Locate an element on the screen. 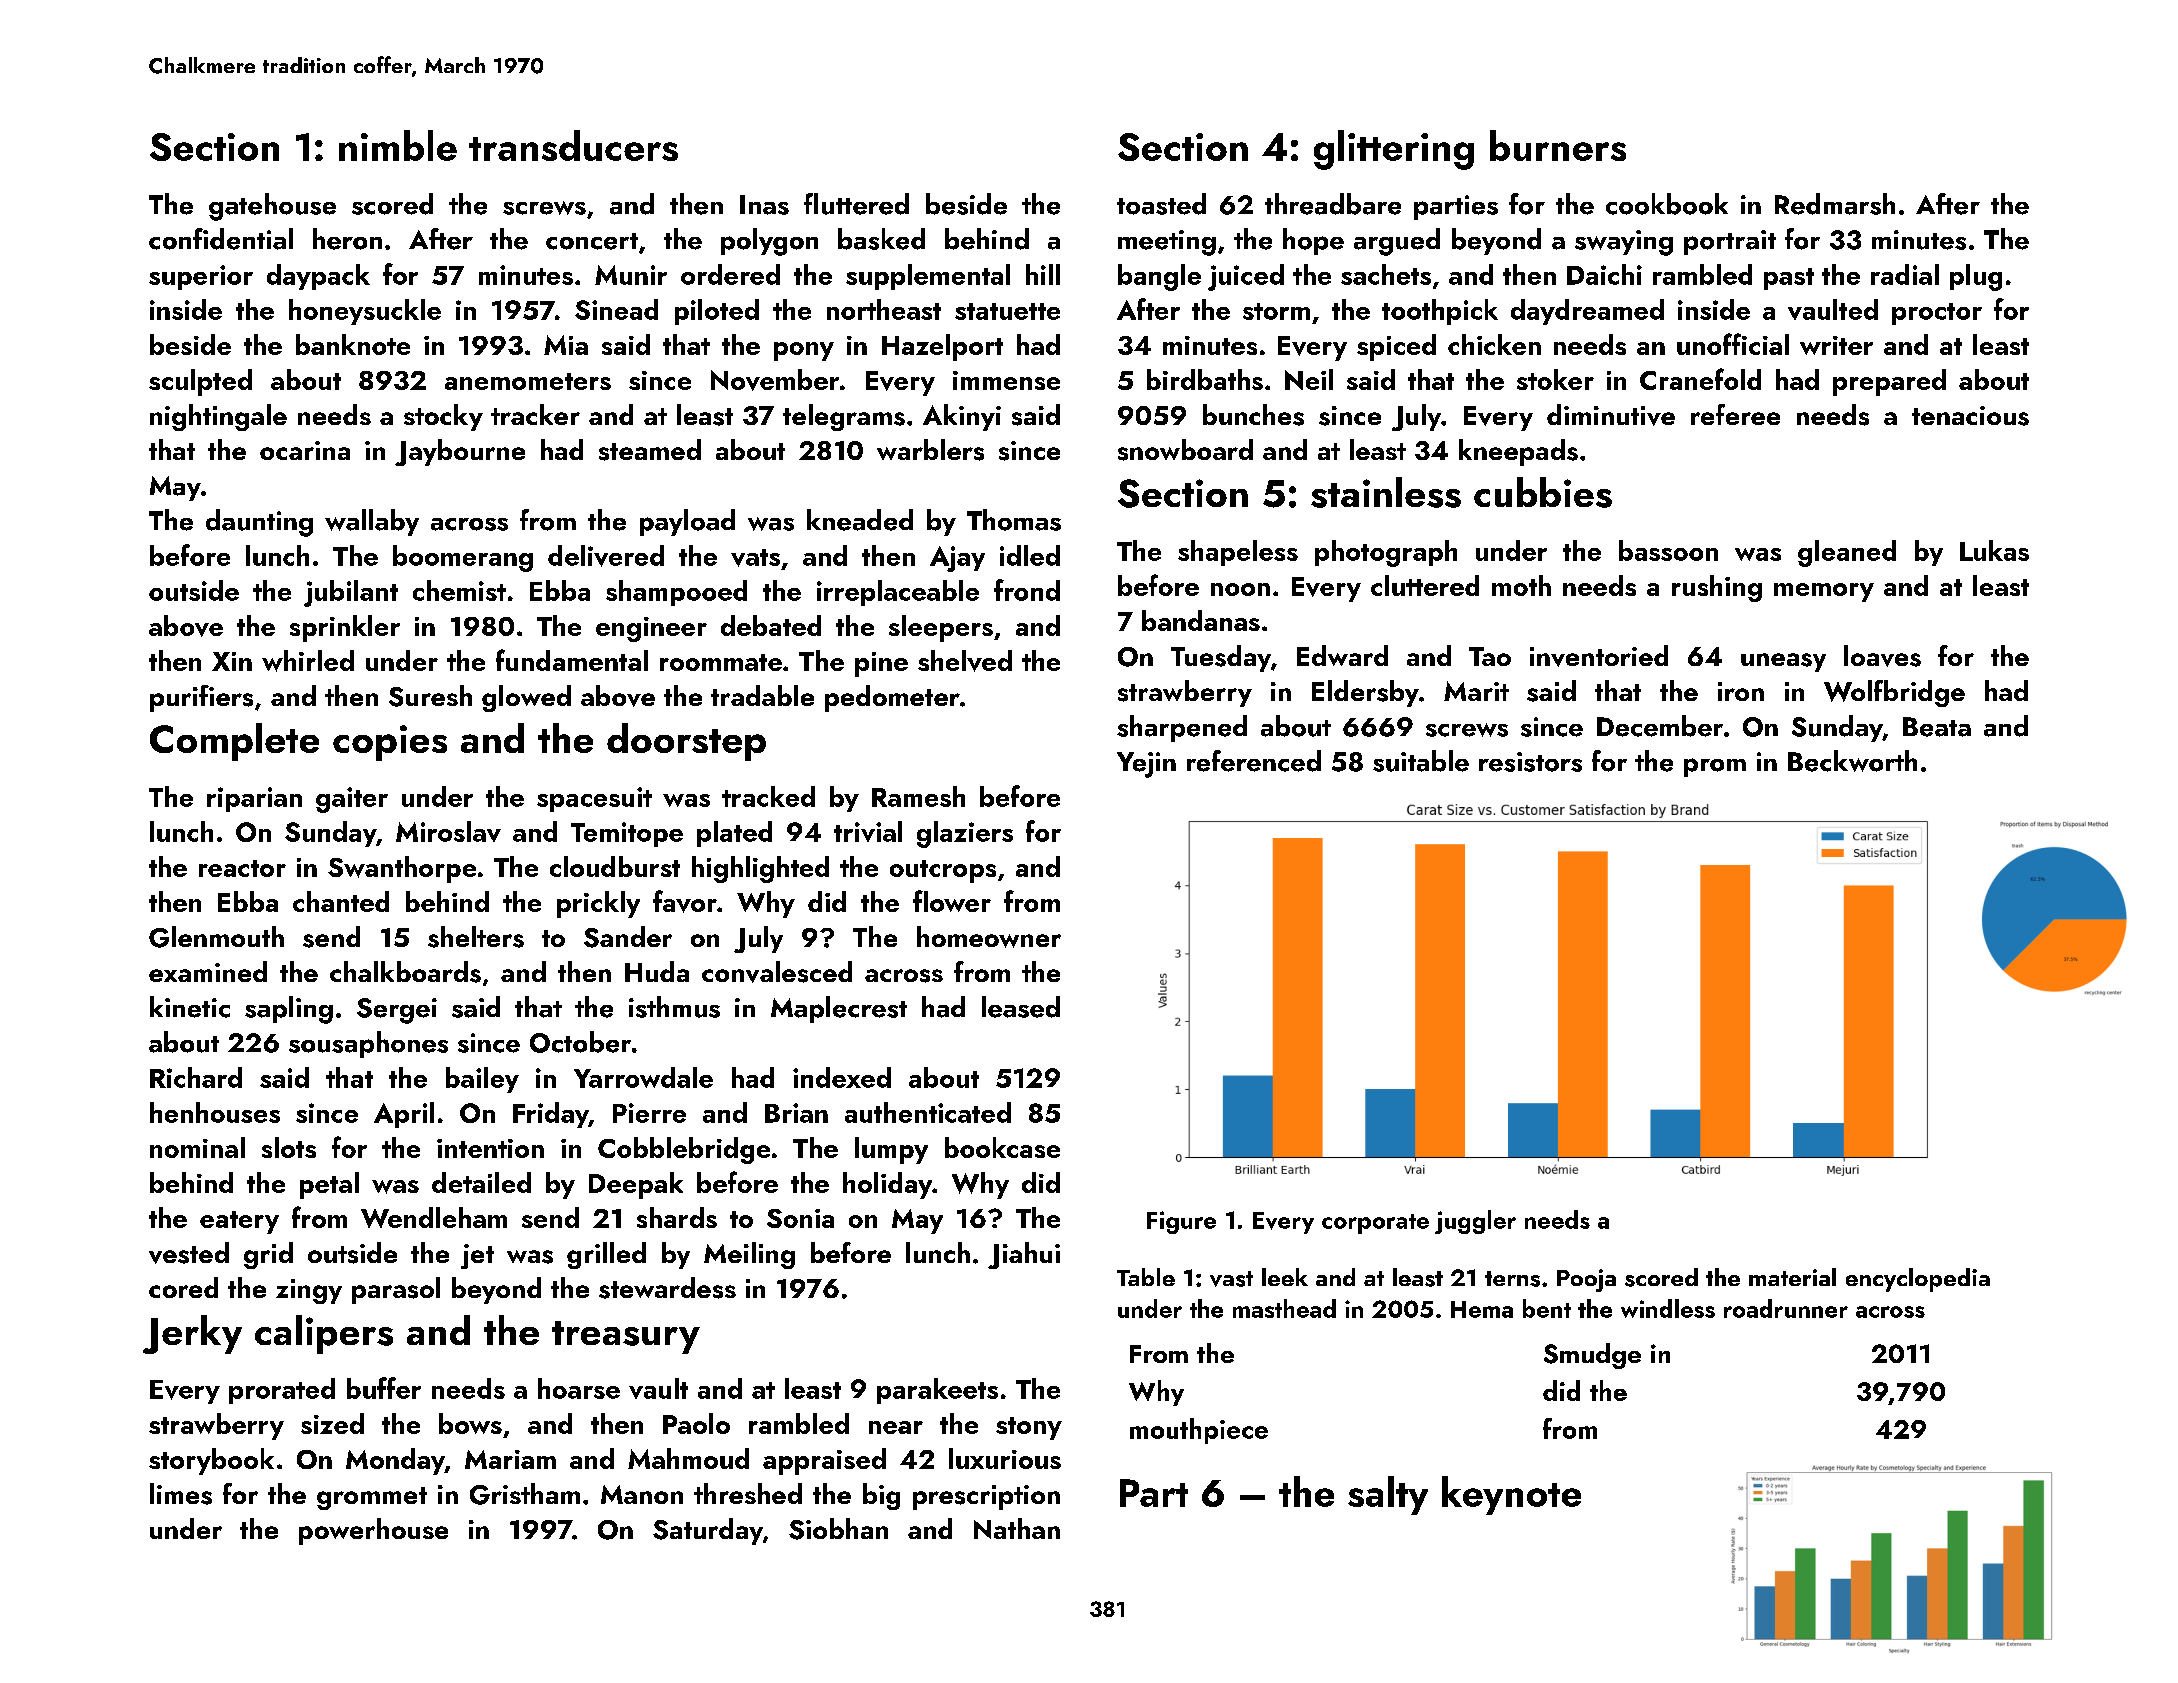  fluttered is located at coordinates (856, 204).
